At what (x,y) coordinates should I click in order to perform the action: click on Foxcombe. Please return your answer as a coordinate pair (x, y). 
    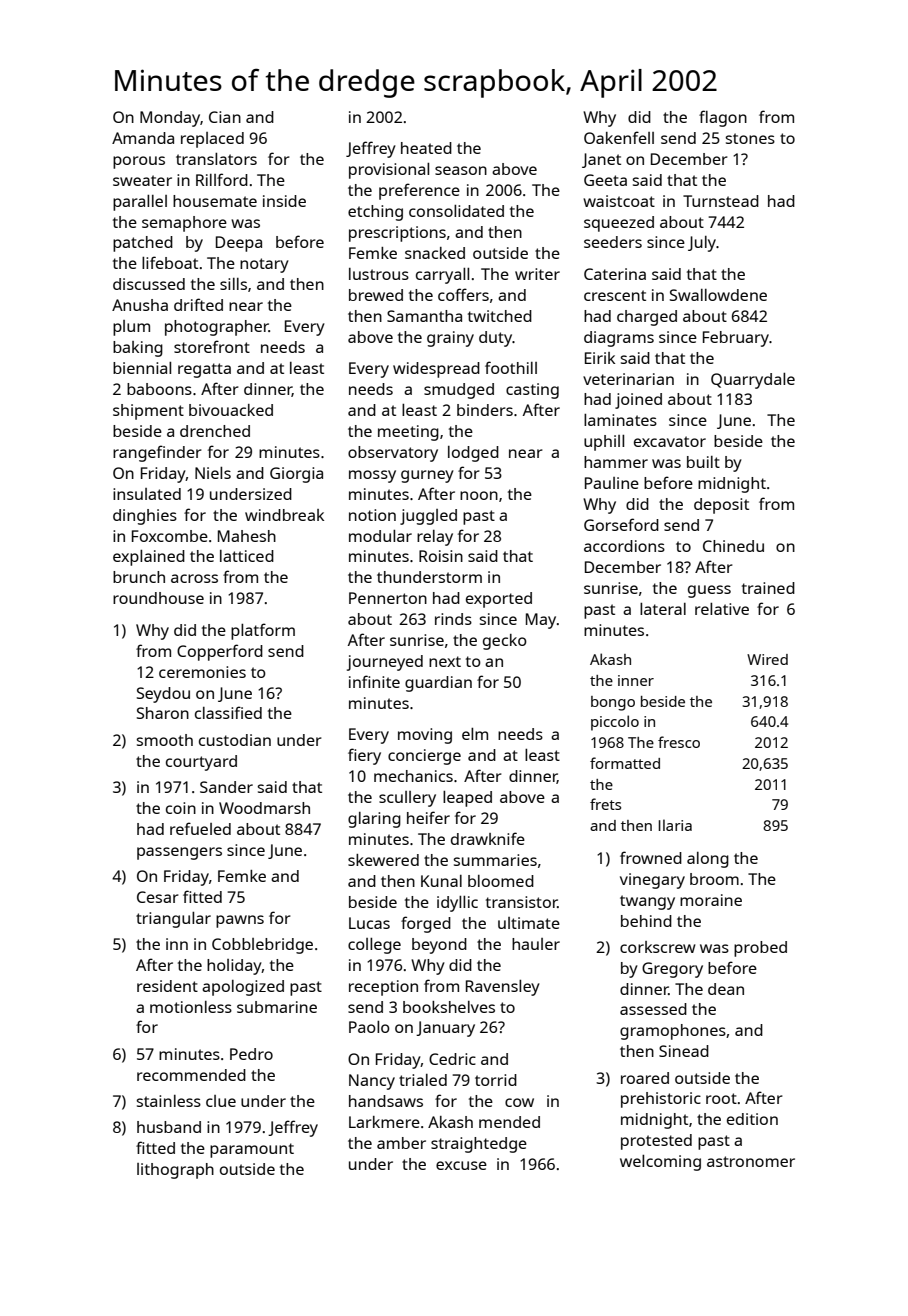
    Looking at the image, I should click on (170, 536).
